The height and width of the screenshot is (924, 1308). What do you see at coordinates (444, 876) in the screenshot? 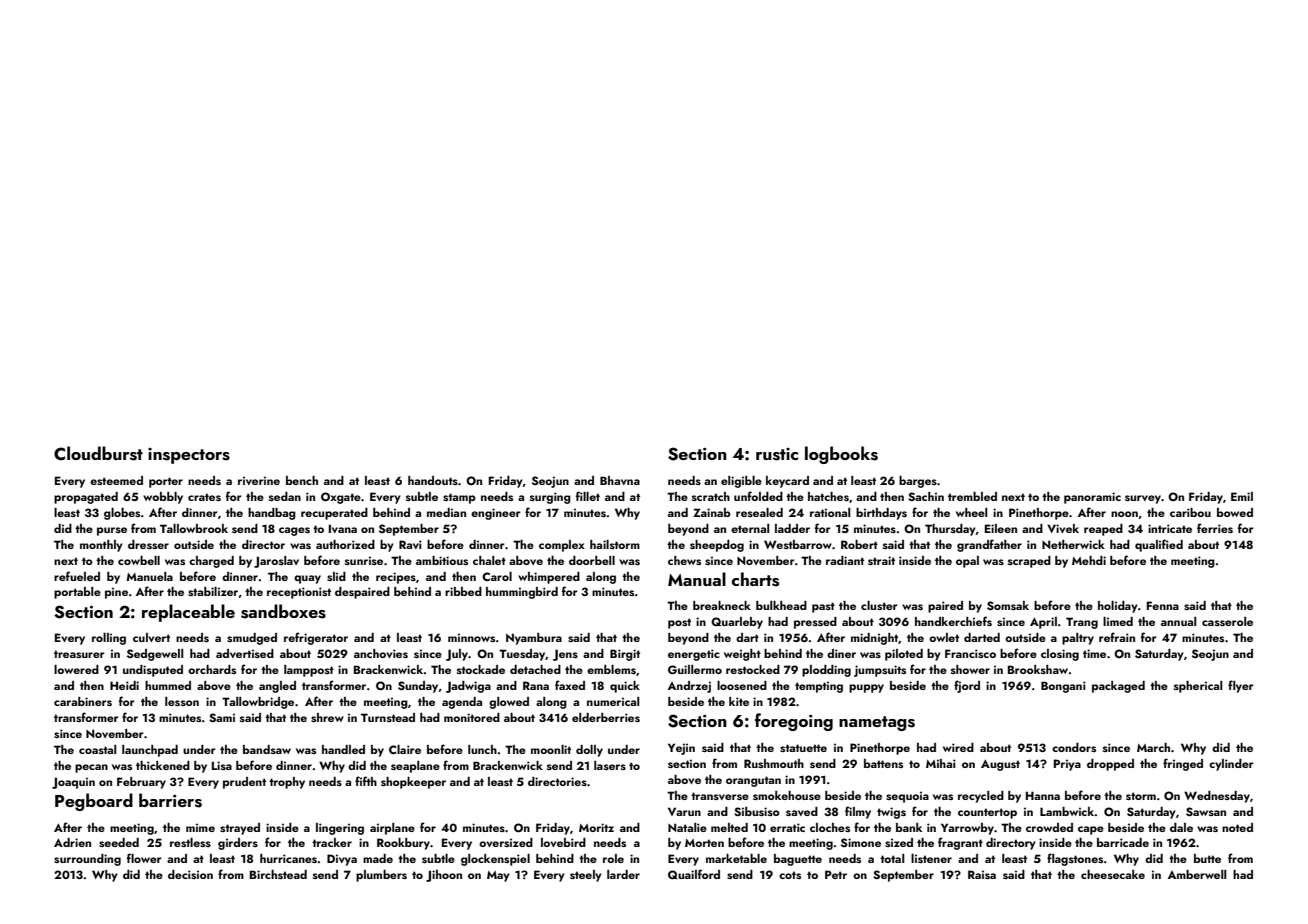
I see `Jihoon` at bounding box center [444, 876].
